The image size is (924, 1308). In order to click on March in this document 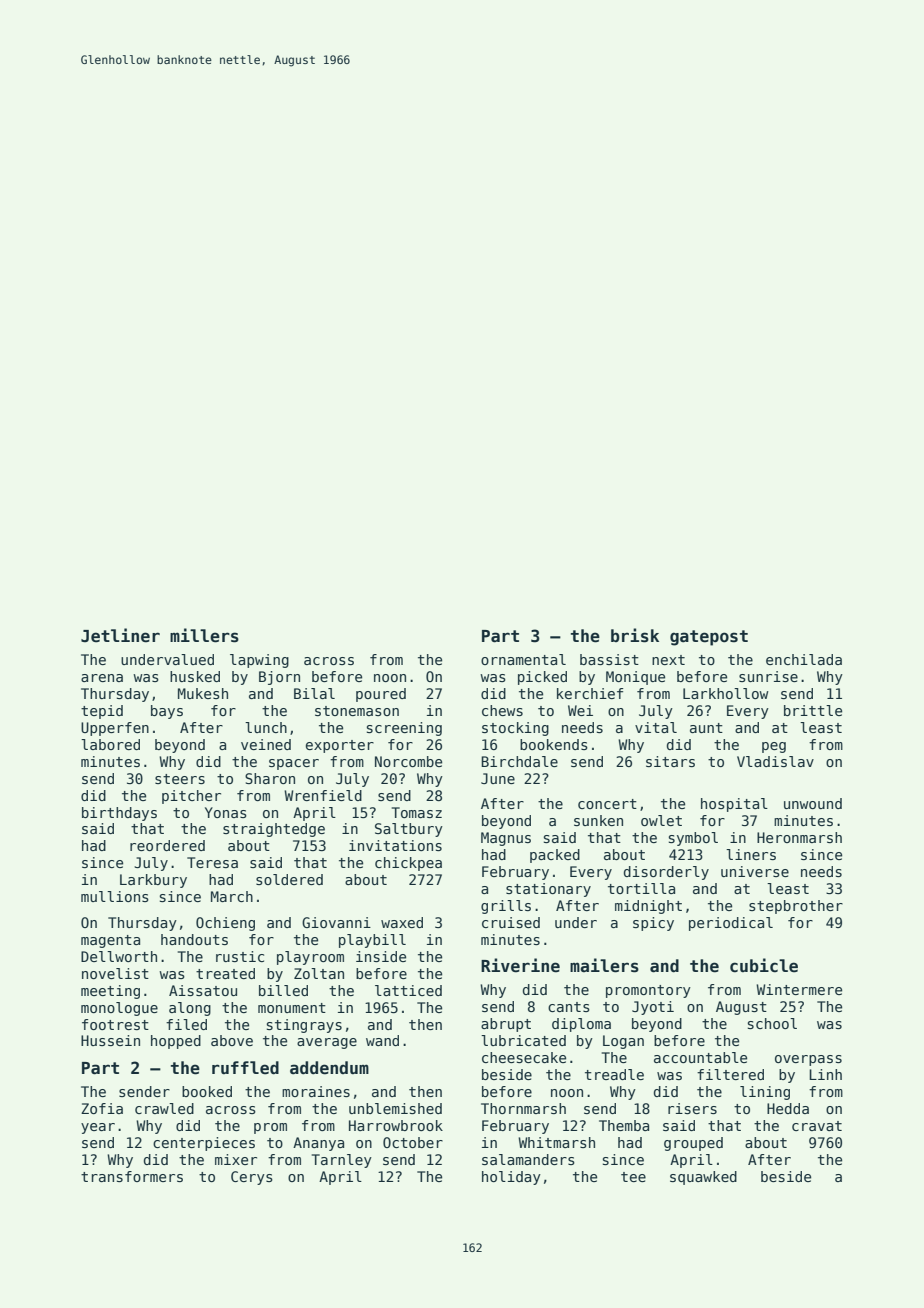, I will do `click(232, 896)`.
